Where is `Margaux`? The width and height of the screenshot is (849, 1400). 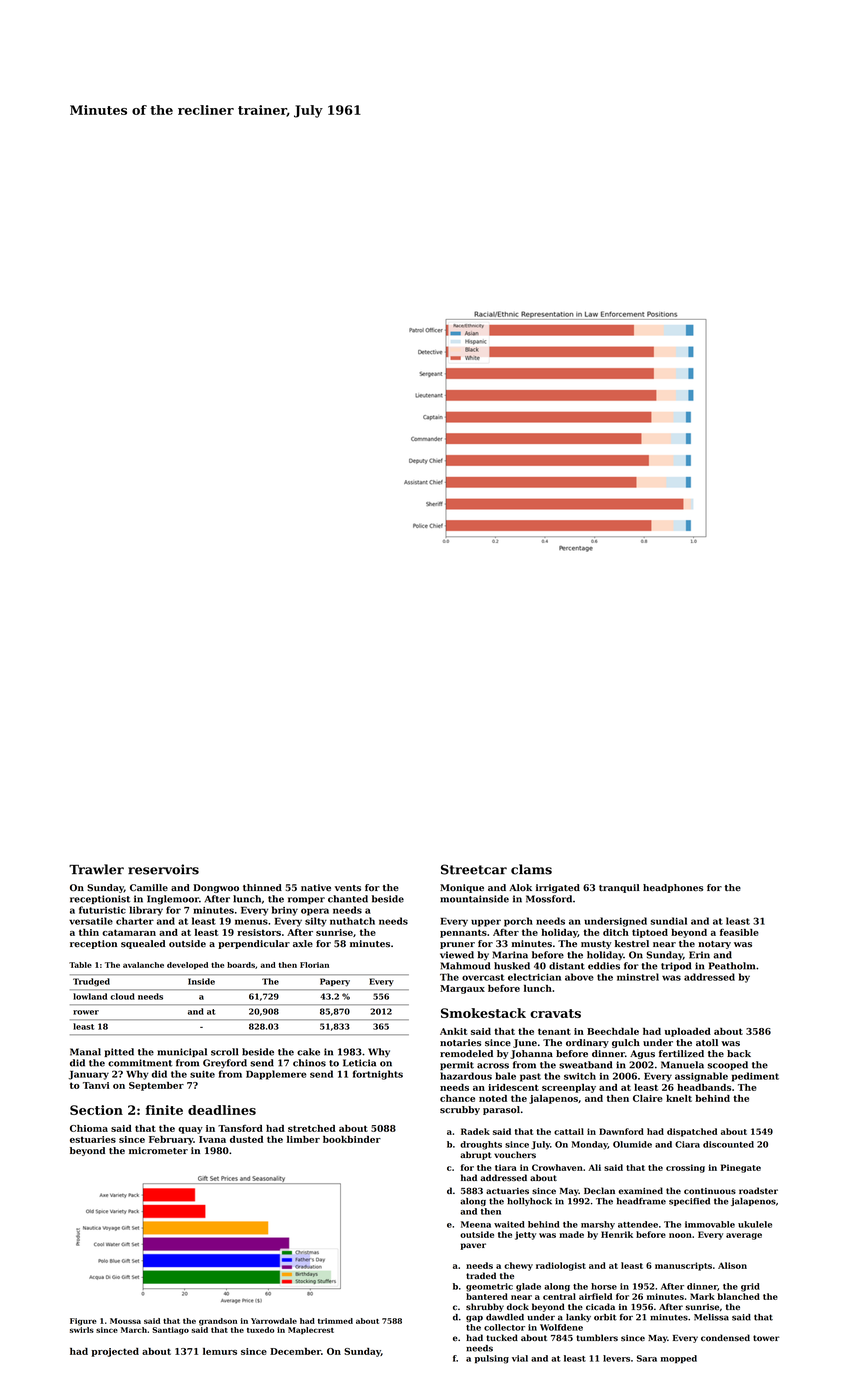
Margaux is located at coordinates (462, 989).
